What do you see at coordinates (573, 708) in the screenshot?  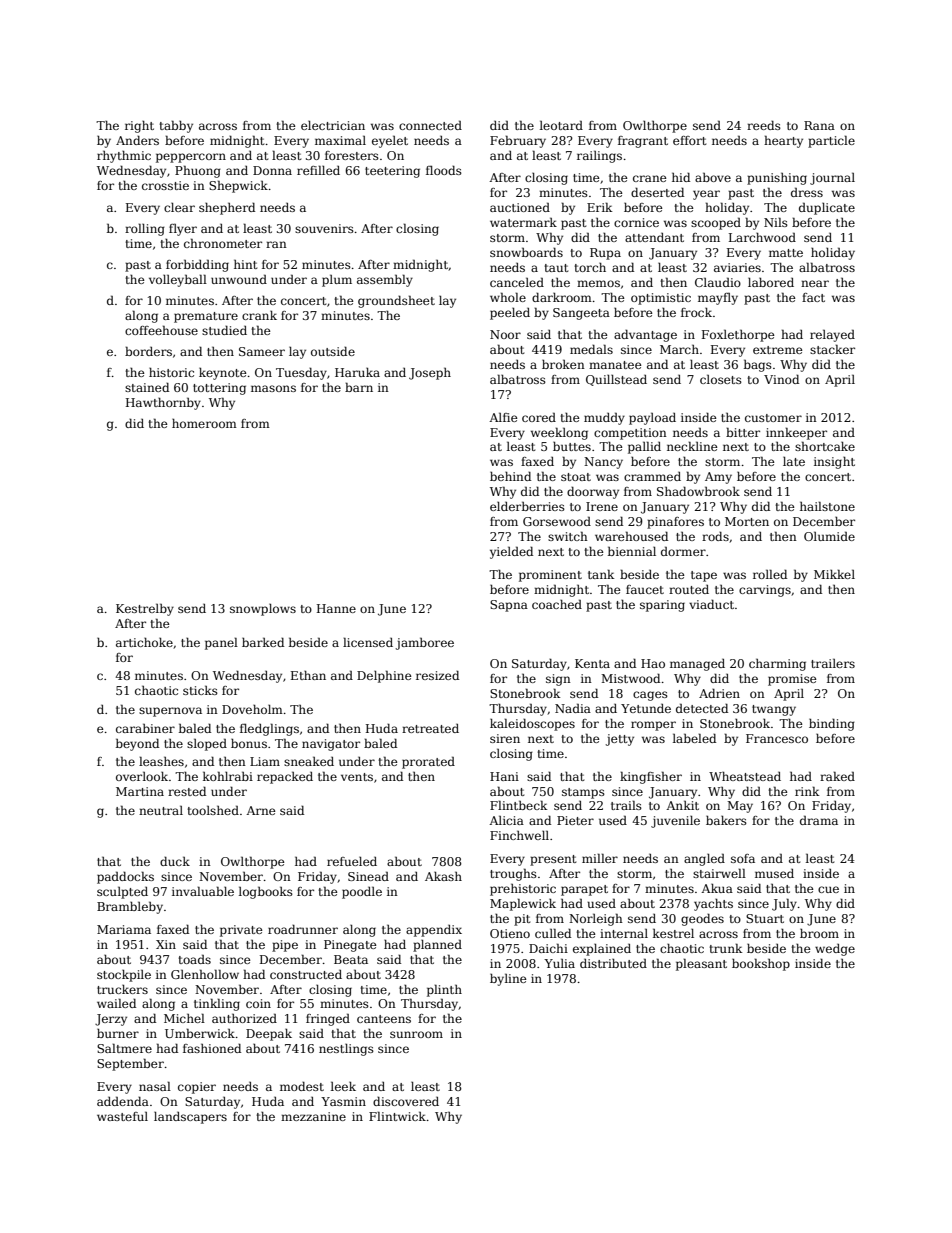 I see `Nadia` at bounding box center [573, 708].
